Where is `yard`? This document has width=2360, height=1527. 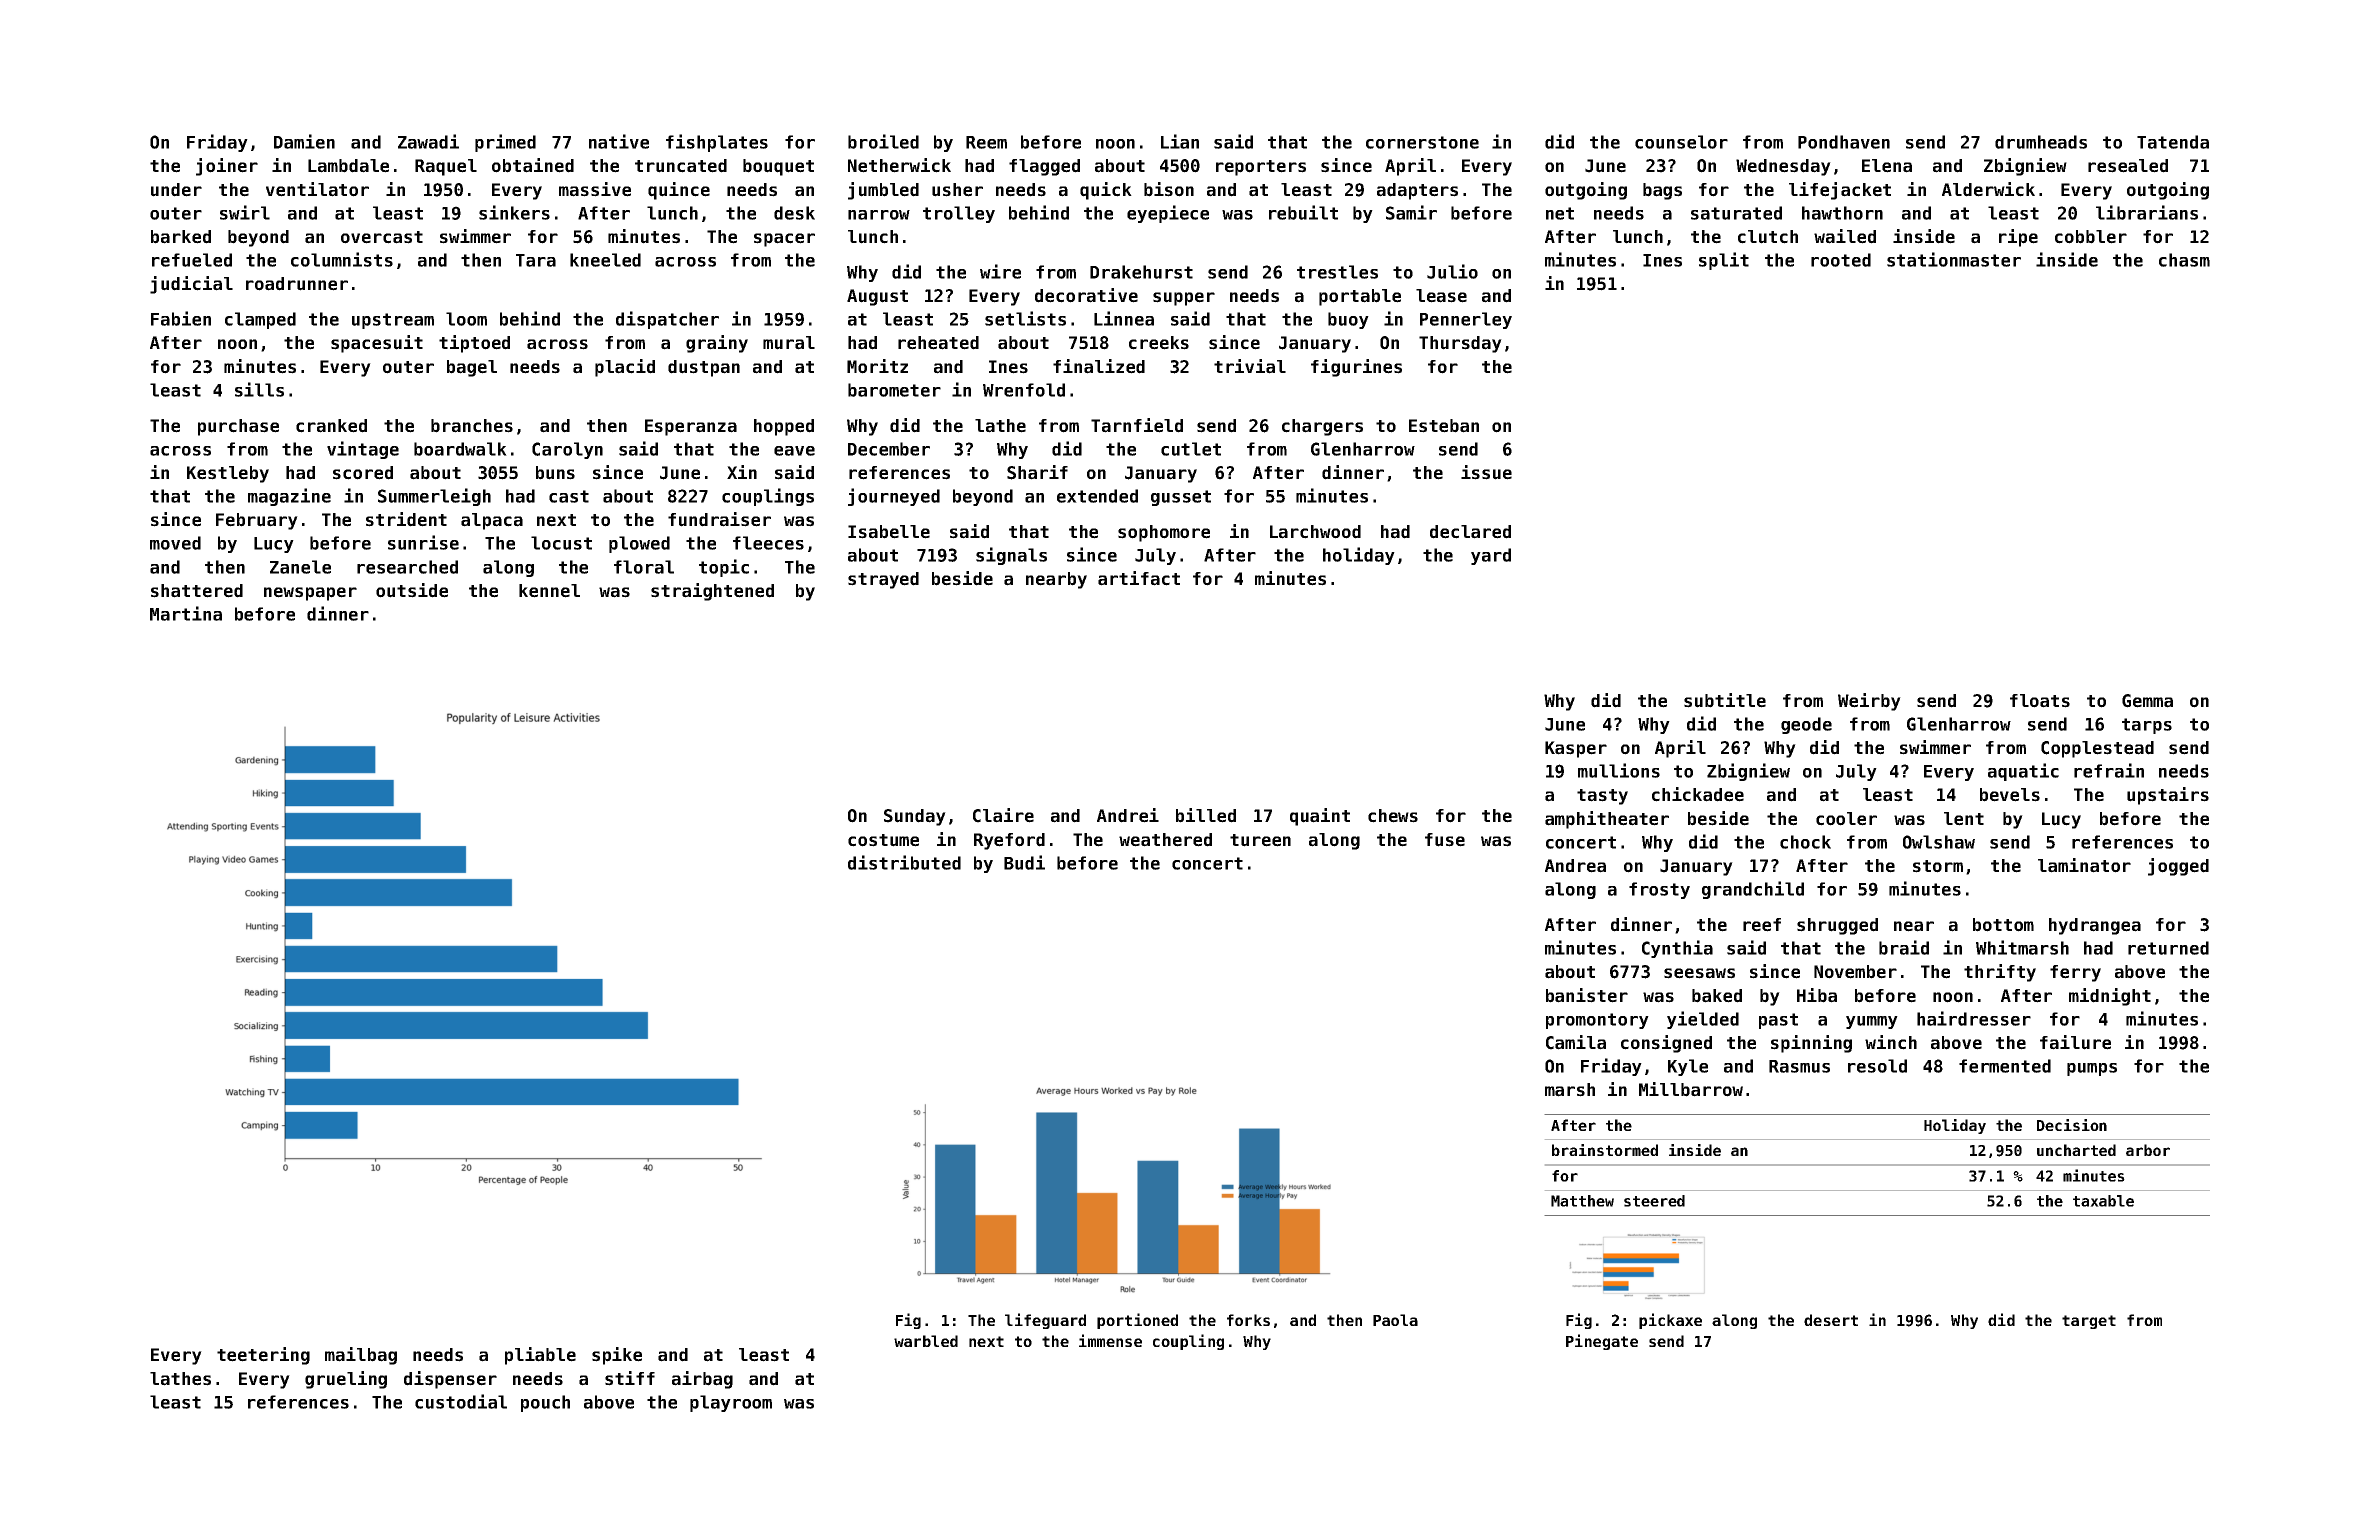 yard is located at coordinates (1491, 556).
